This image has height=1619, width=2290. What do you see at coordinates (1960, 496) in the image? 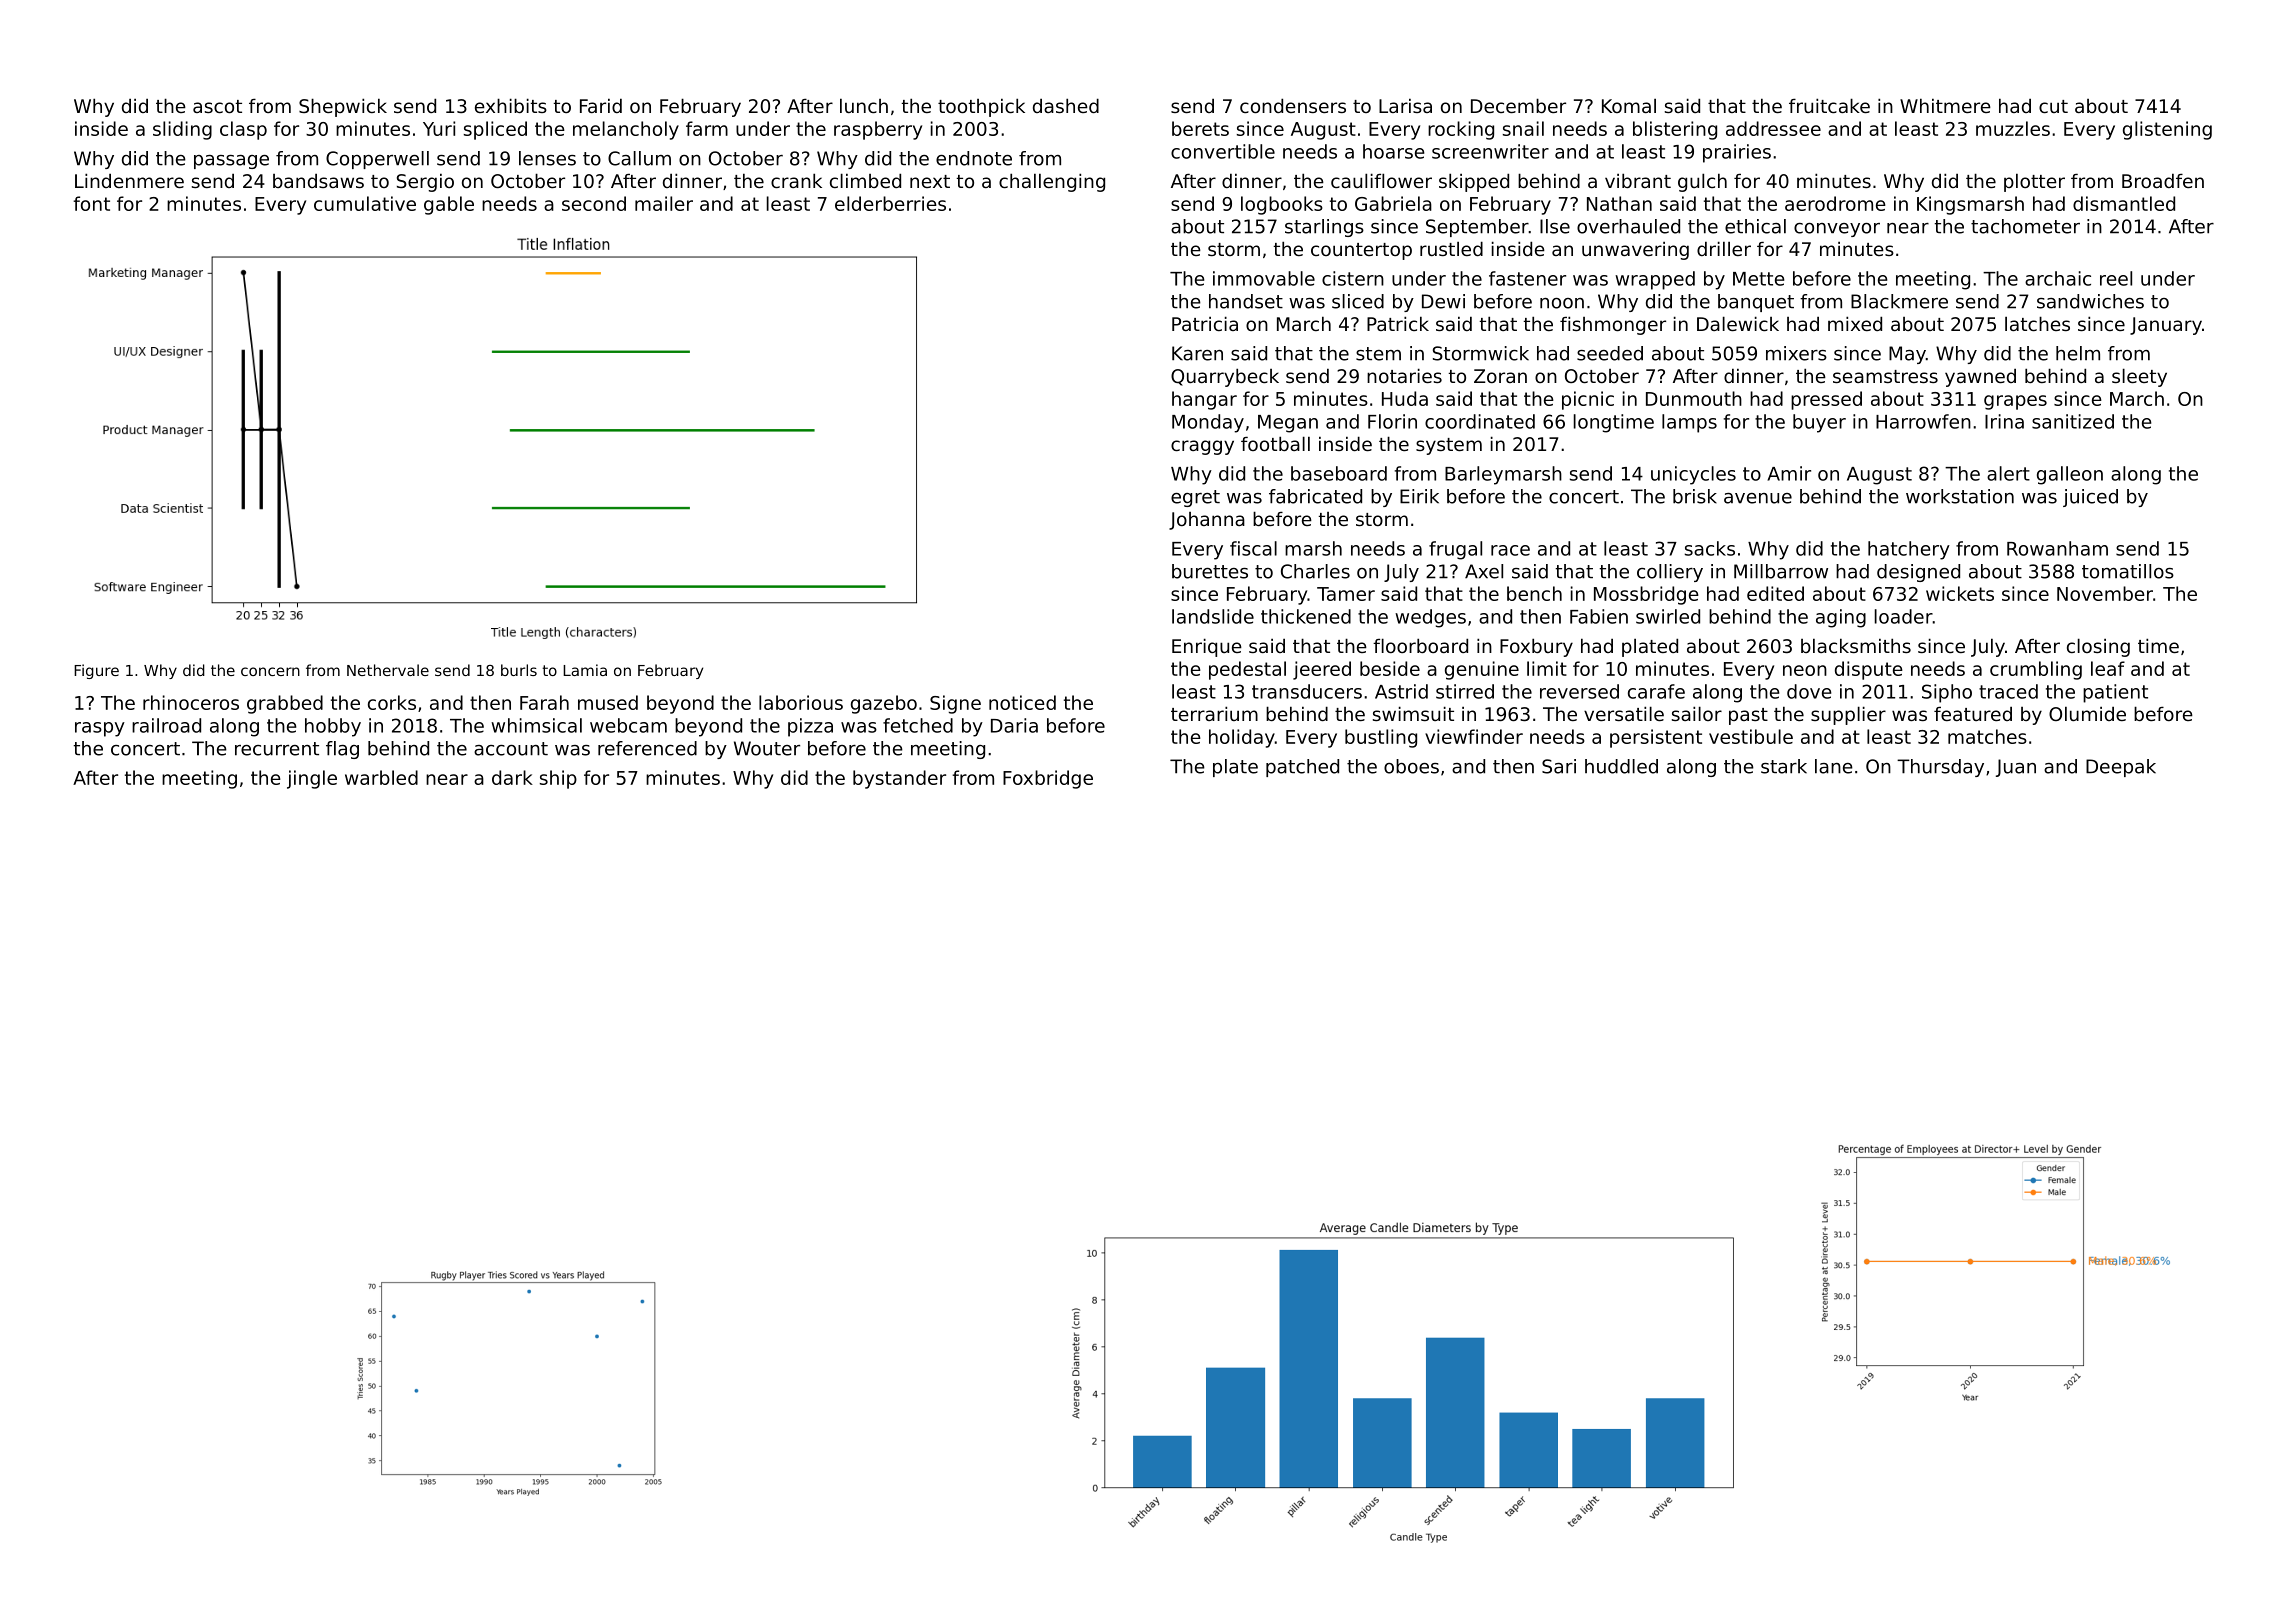
I see `workstation` at bounding box center [1960, 496].
